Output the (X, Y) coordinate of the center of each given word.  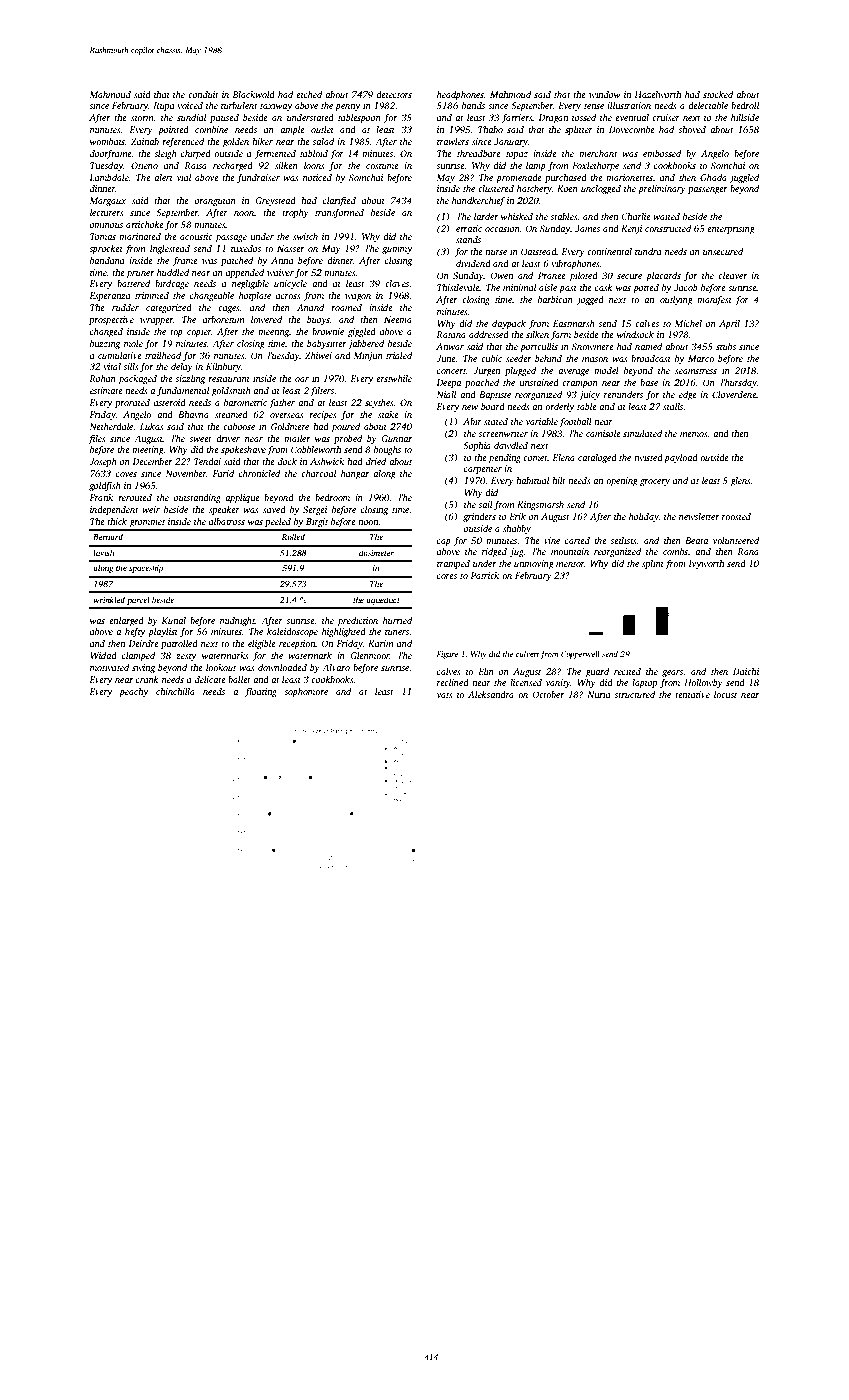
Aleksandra (491, 694)
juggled (744, 178)
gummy (397, 250)
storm (142, 118)
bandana (107, 260)
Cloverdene (734, 394)
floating (261, 692)
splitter (579, 130)
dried (376, 461)
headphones (460, 95)
